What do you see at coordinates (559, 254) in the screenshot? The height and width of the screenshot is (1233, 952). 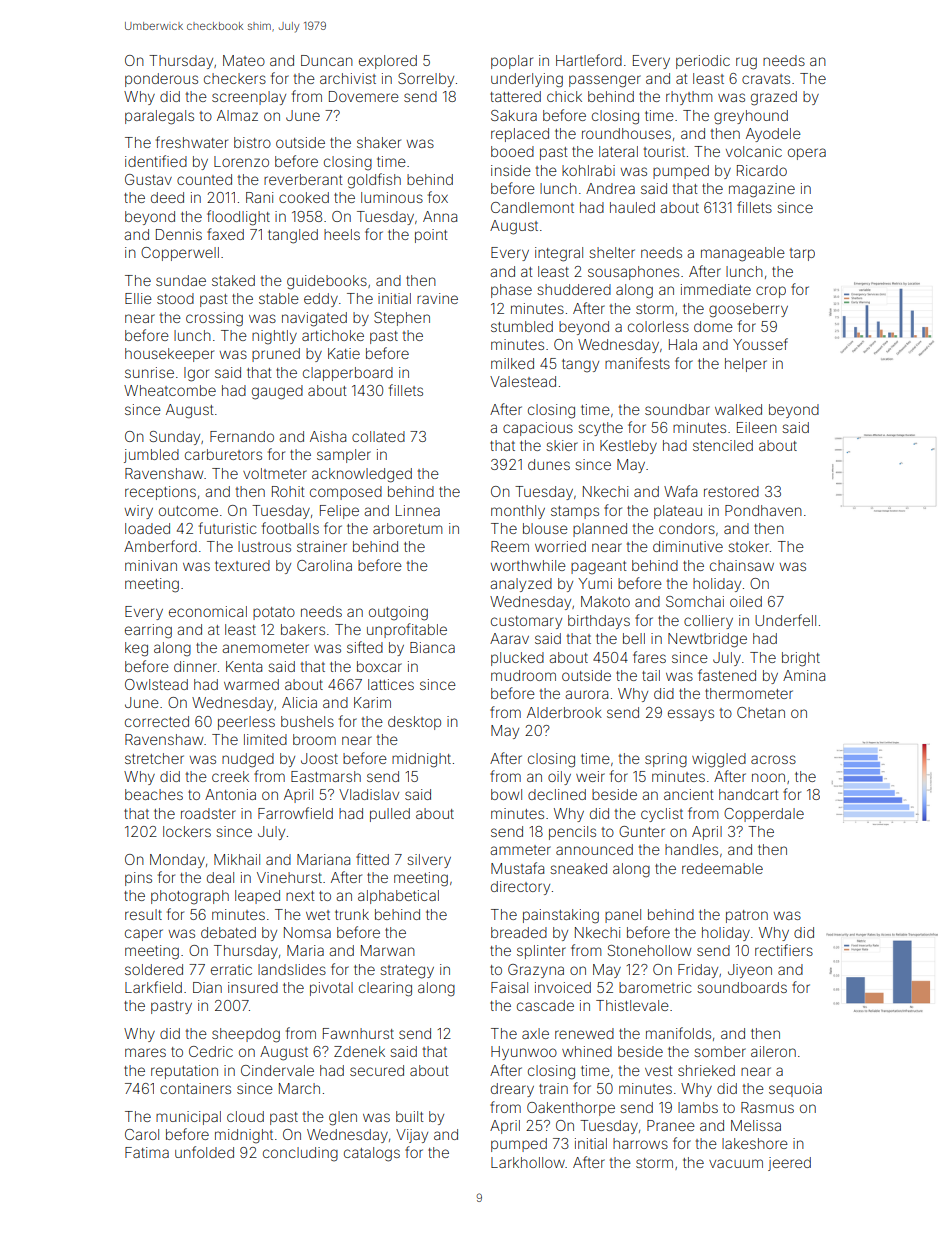 I see `integral` at bounding box center [559, 254].
